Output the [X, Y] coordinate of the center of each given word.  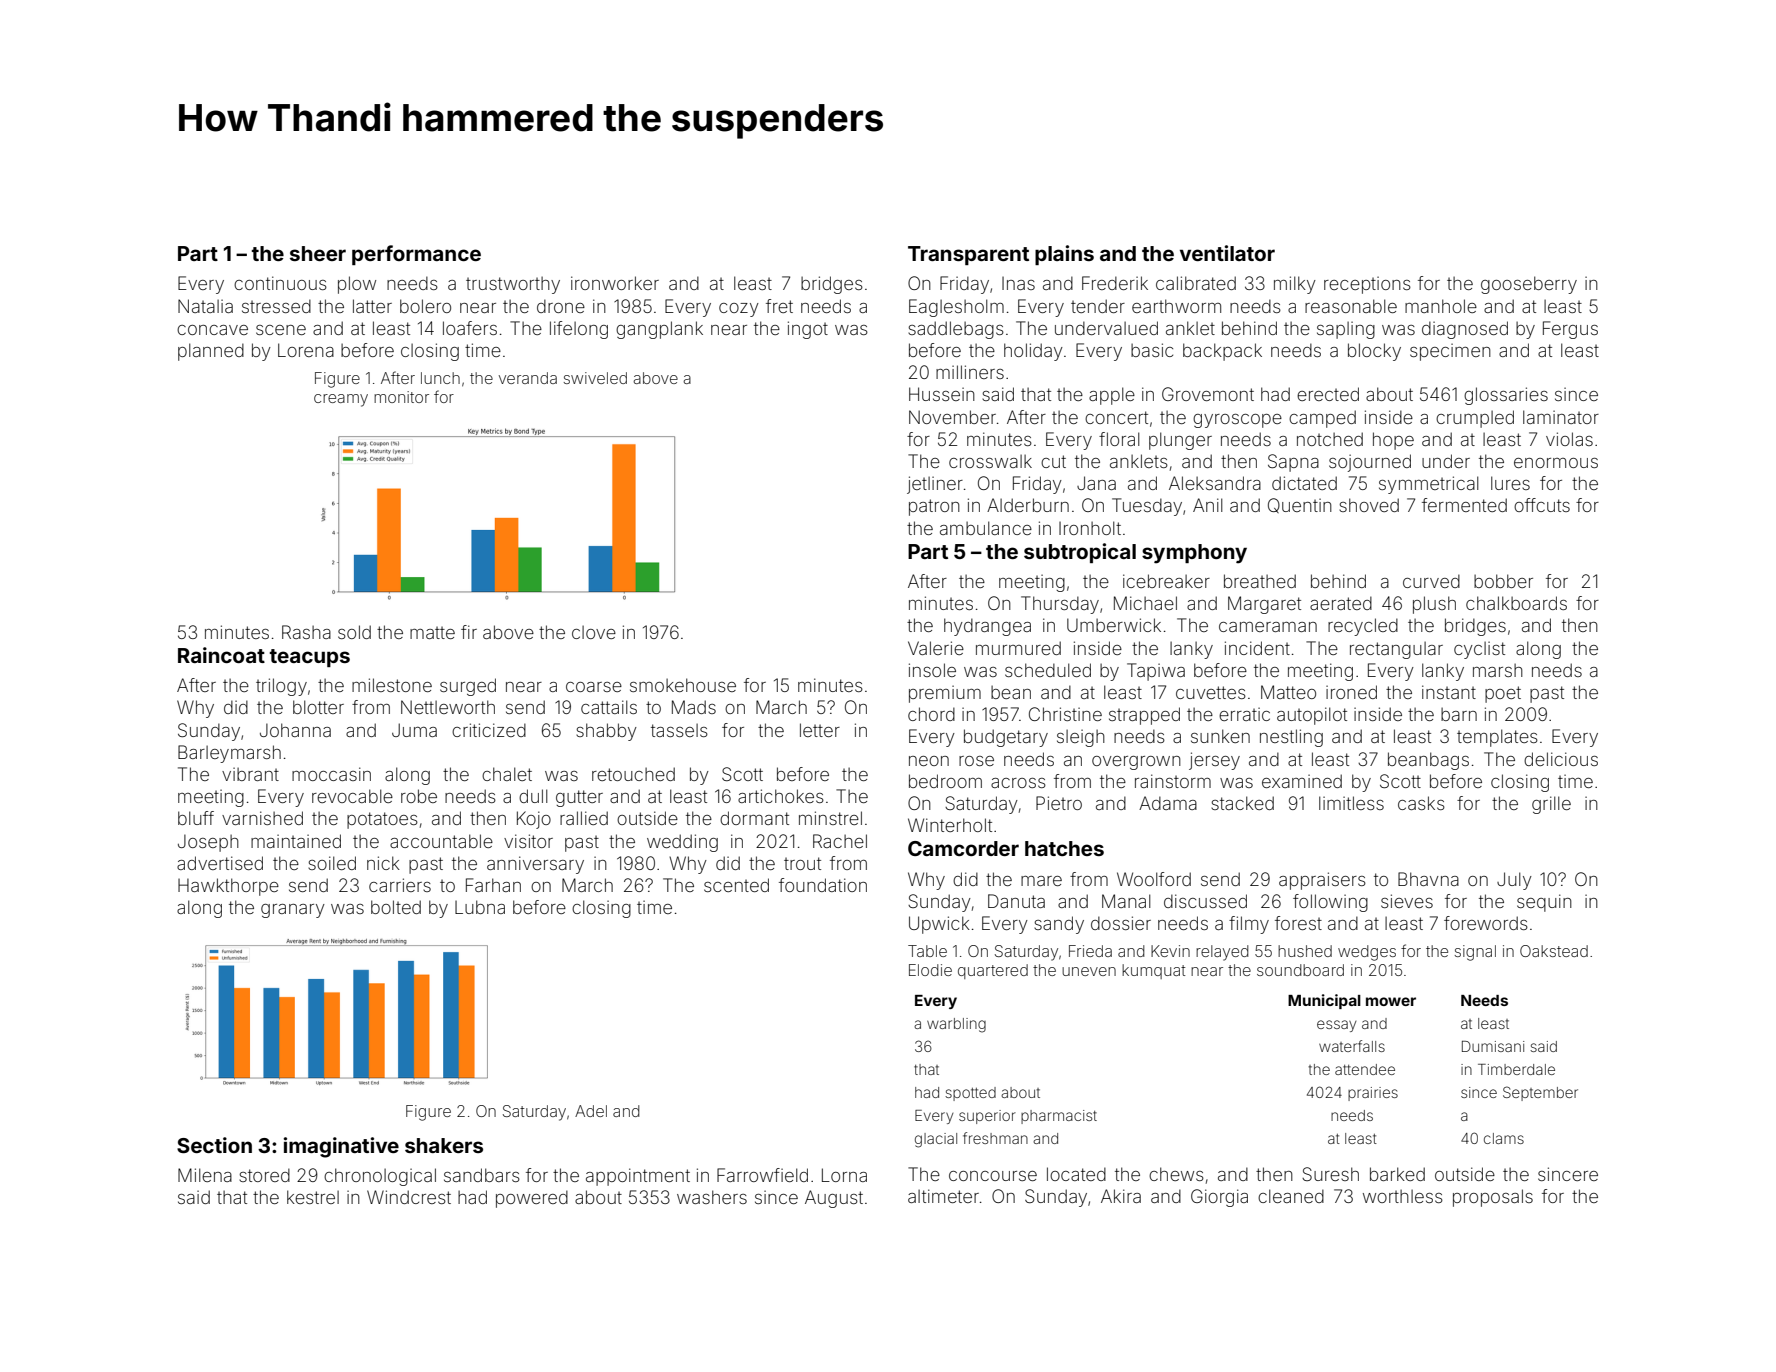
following [1330, 903]
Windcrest [409, 1197]
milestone [392, 685]
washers [712, 1197]
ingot [808, 330]
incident [1257, 648]
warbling [956, 1025]
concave [212, 330]
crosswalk [990, 461]
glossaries [1506, 396]
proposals [1493, 1198]
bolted [396, 907]
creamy [341, 400]
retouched [633, 774]
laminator [1561, 417]
